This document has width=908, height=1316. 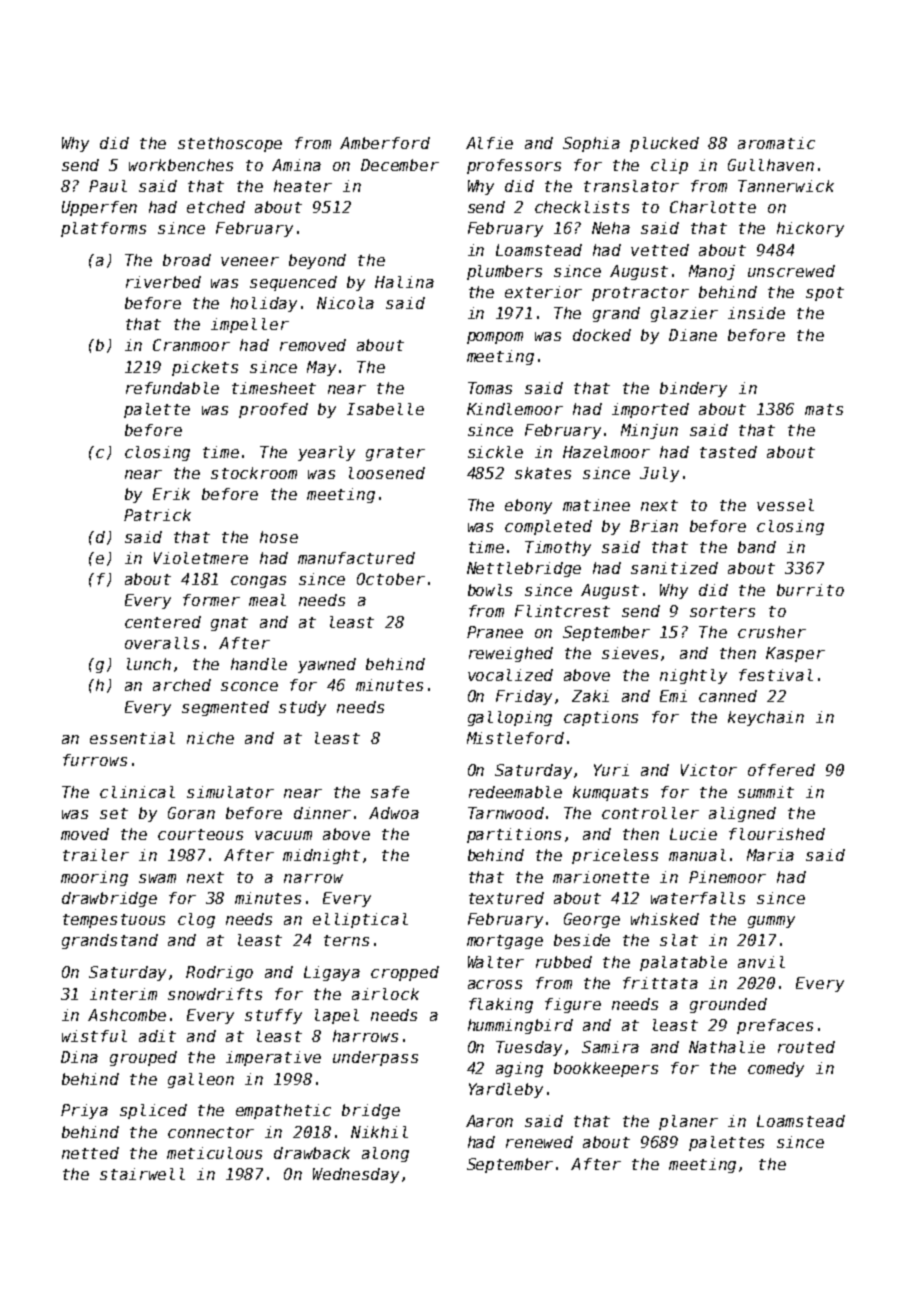 What do you see at coordinates (688, 1122) in the document?
I see `planer` at bounding box center [688, 1122].
